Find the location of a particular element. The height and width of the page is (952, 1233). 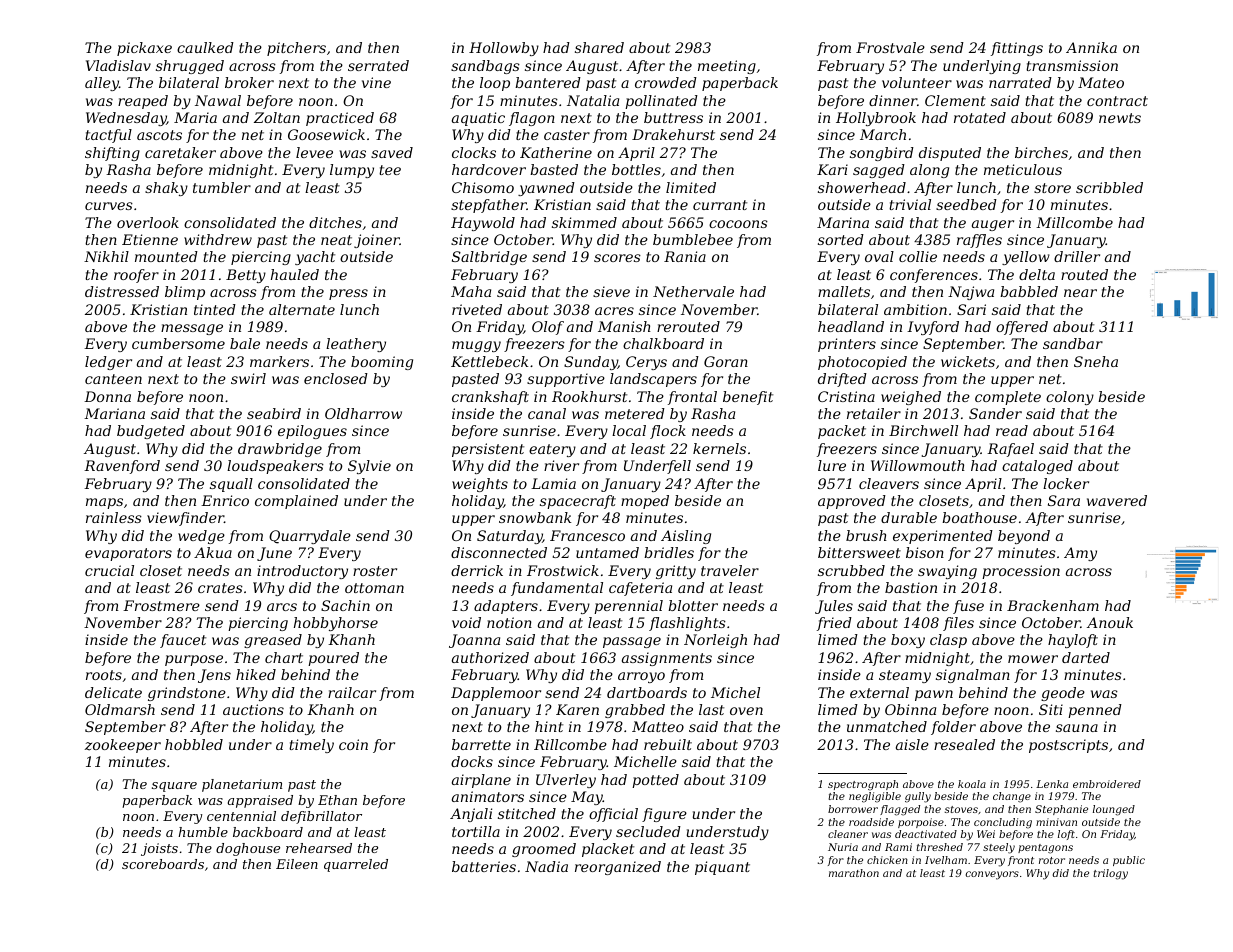

swirl is located at coordinates (248, 378).
